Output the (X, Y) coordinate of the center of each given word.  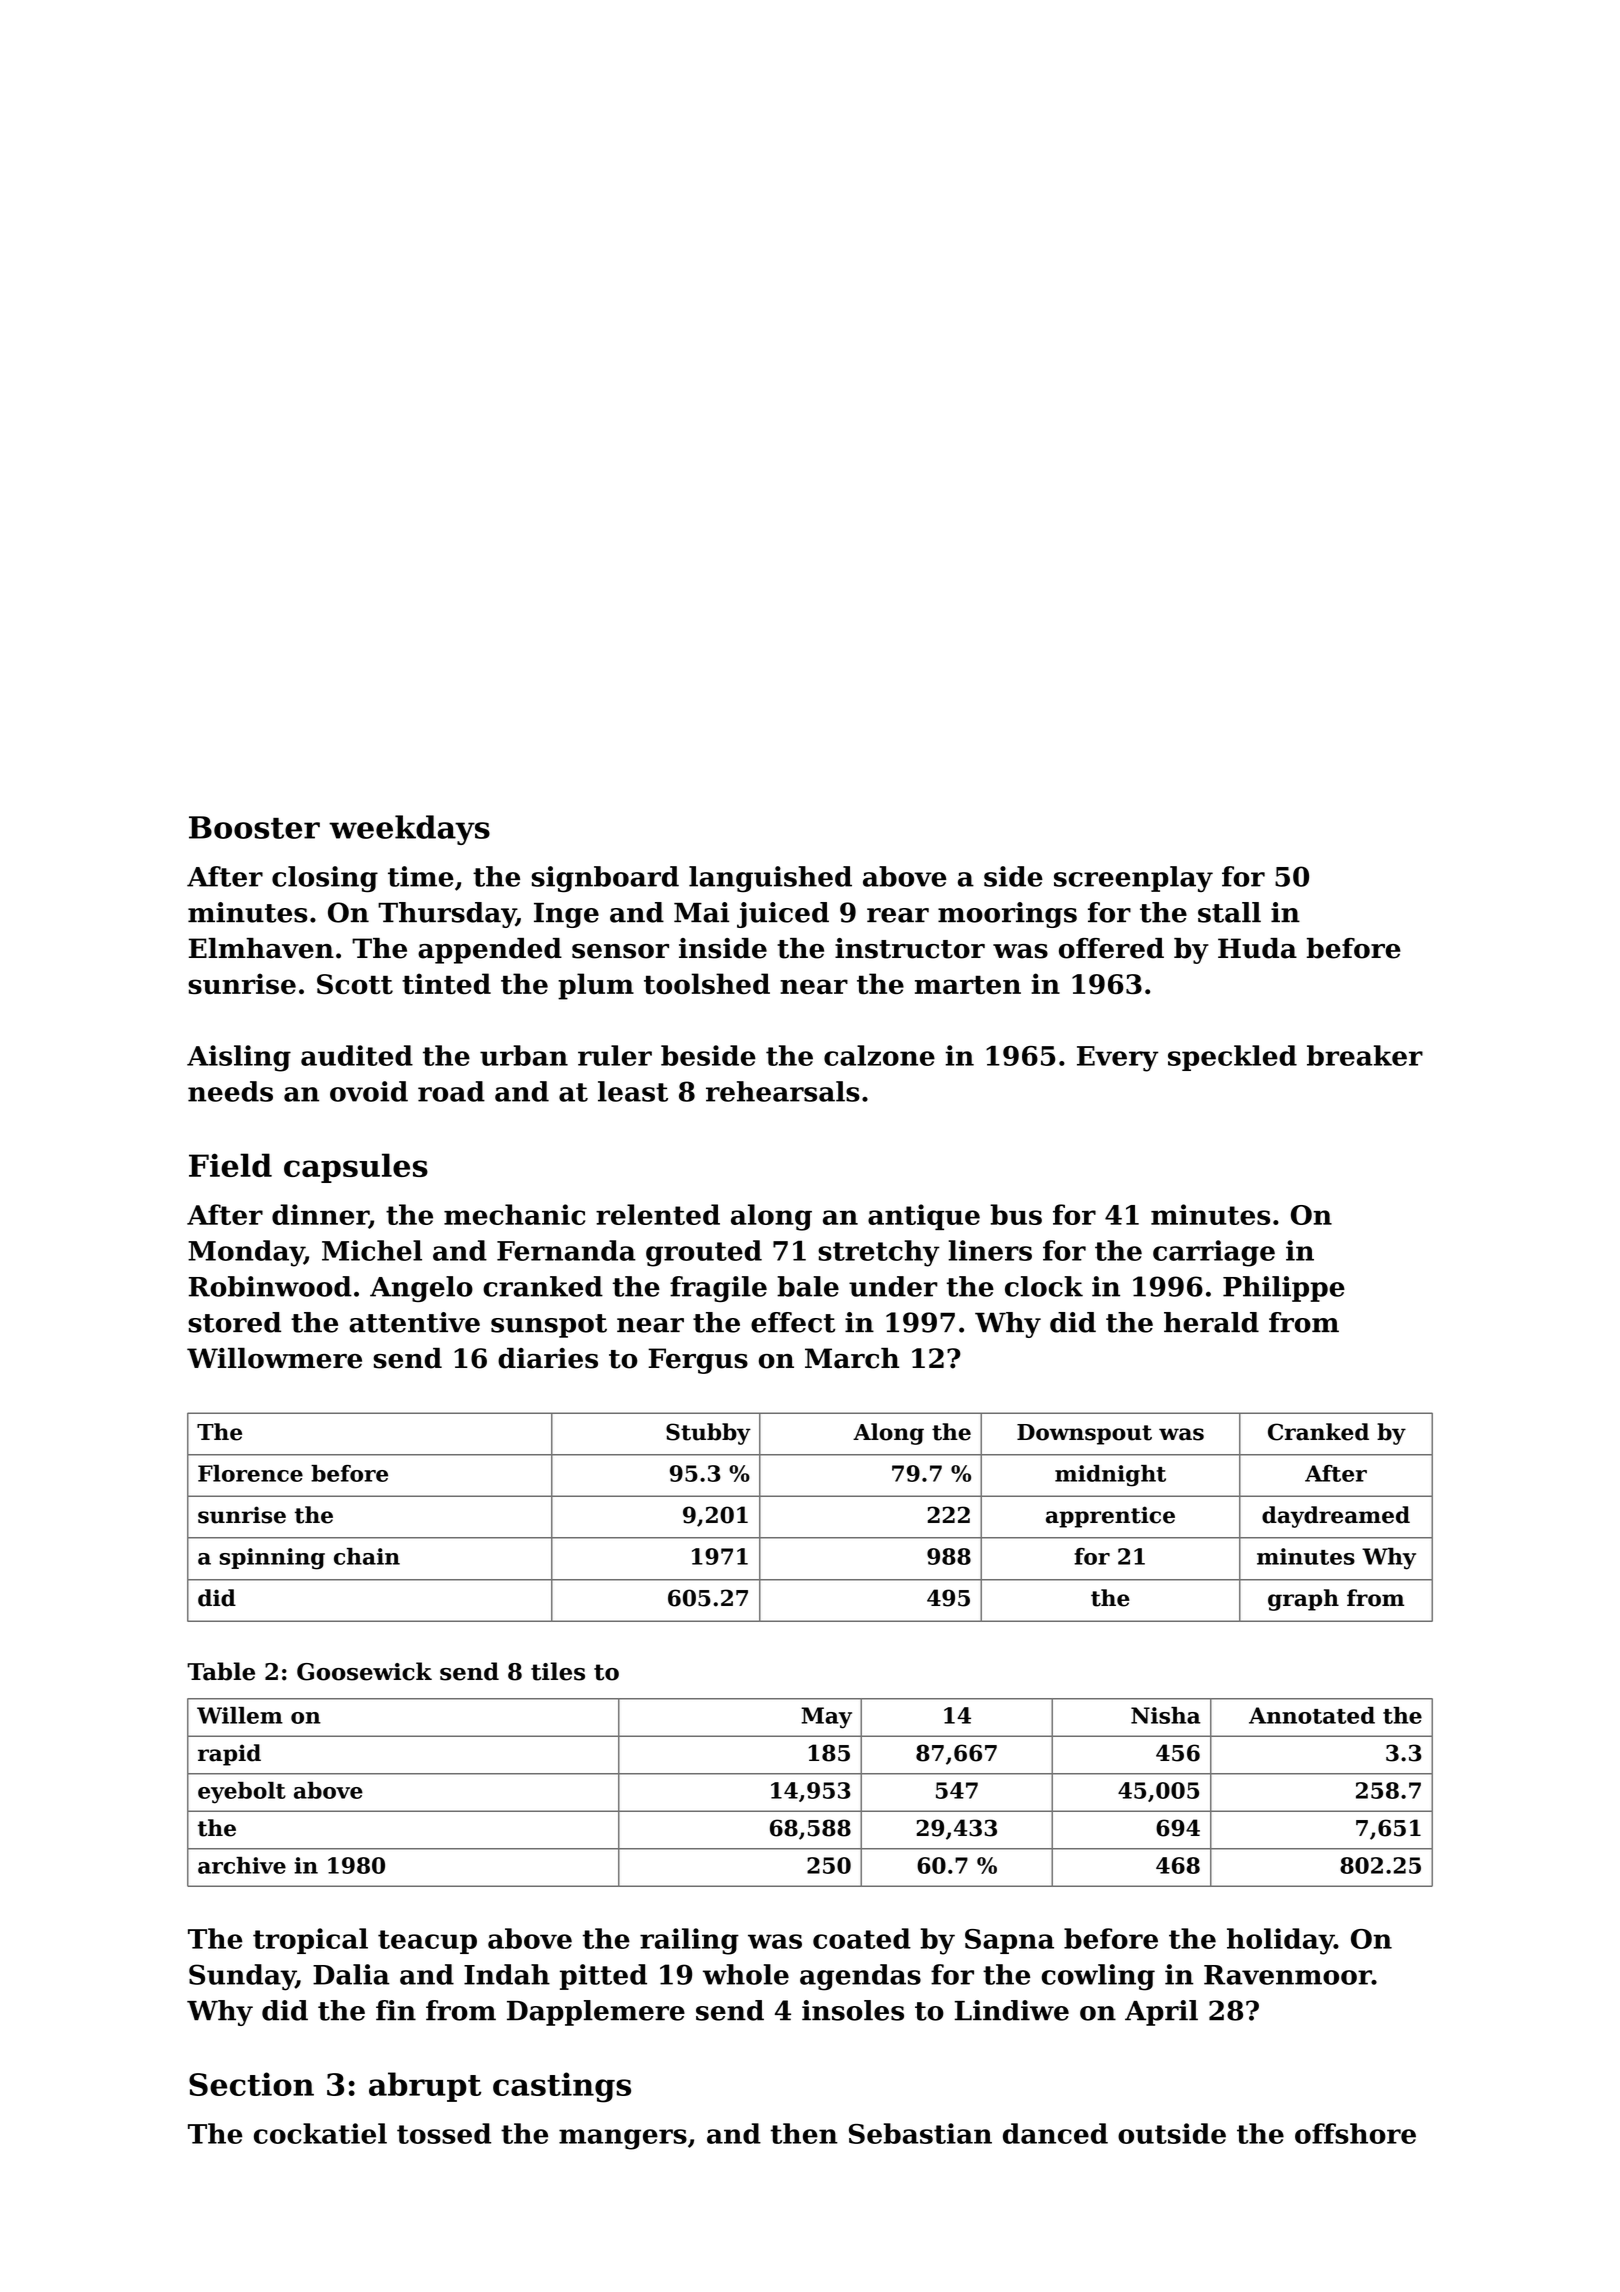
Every (1118, 1059)
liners (990, 1250)
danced (1055, 2133)
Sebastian (920, 2133)
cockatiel (320, 2133)
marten (968, 984)
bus (1016, 1214)
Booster (254, 827)
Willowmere (274, 1358)
